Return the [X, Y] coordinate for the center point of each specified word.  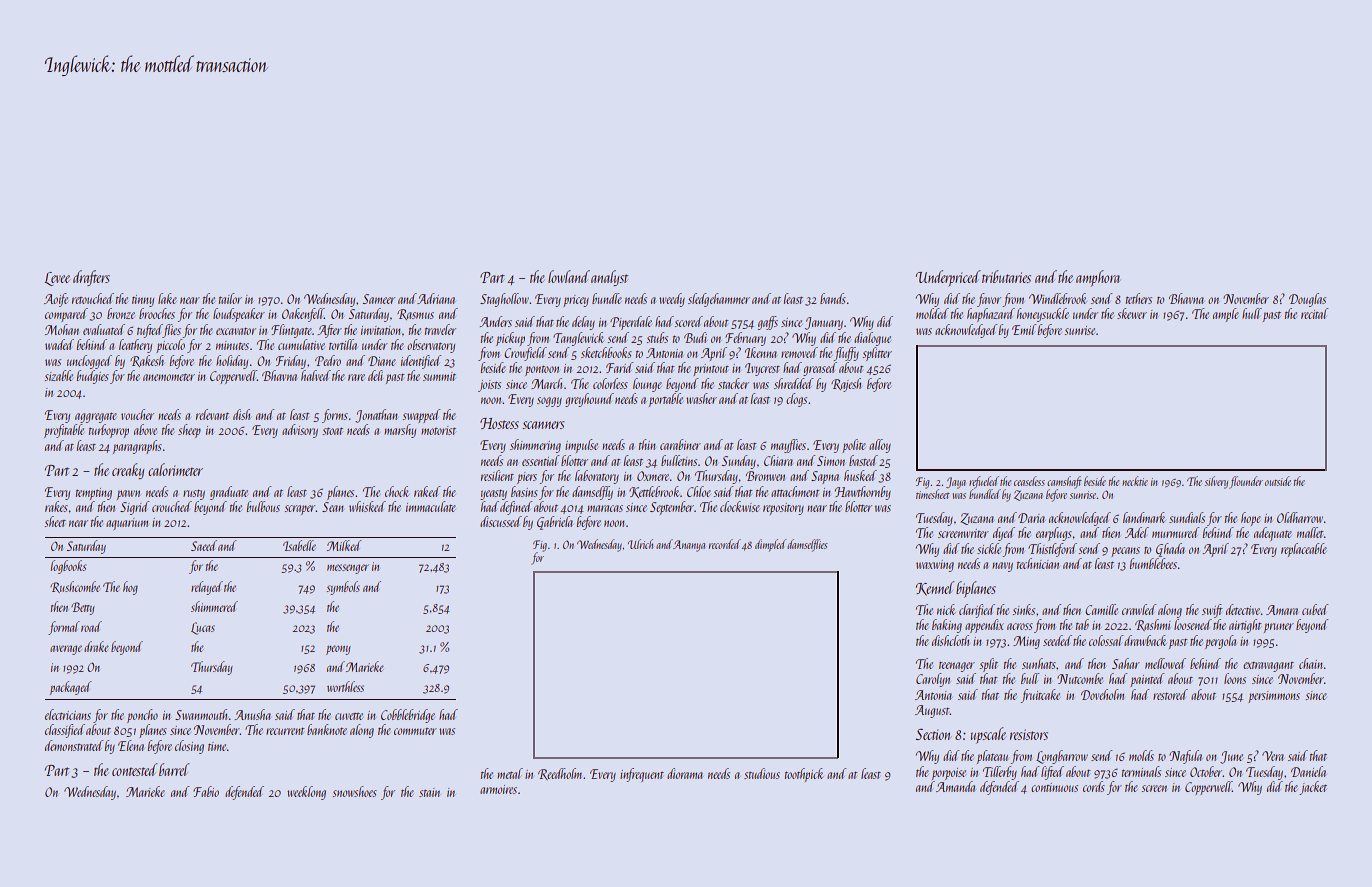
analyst [609, 278]
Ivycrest [762, 369]
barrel [174, 769]
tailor [230, 298]
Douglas [1307, 300]
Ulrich [640, 544]
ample [1226, 315]
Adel [1137, 532]
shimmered [214, 606]
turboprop [109, 431]
